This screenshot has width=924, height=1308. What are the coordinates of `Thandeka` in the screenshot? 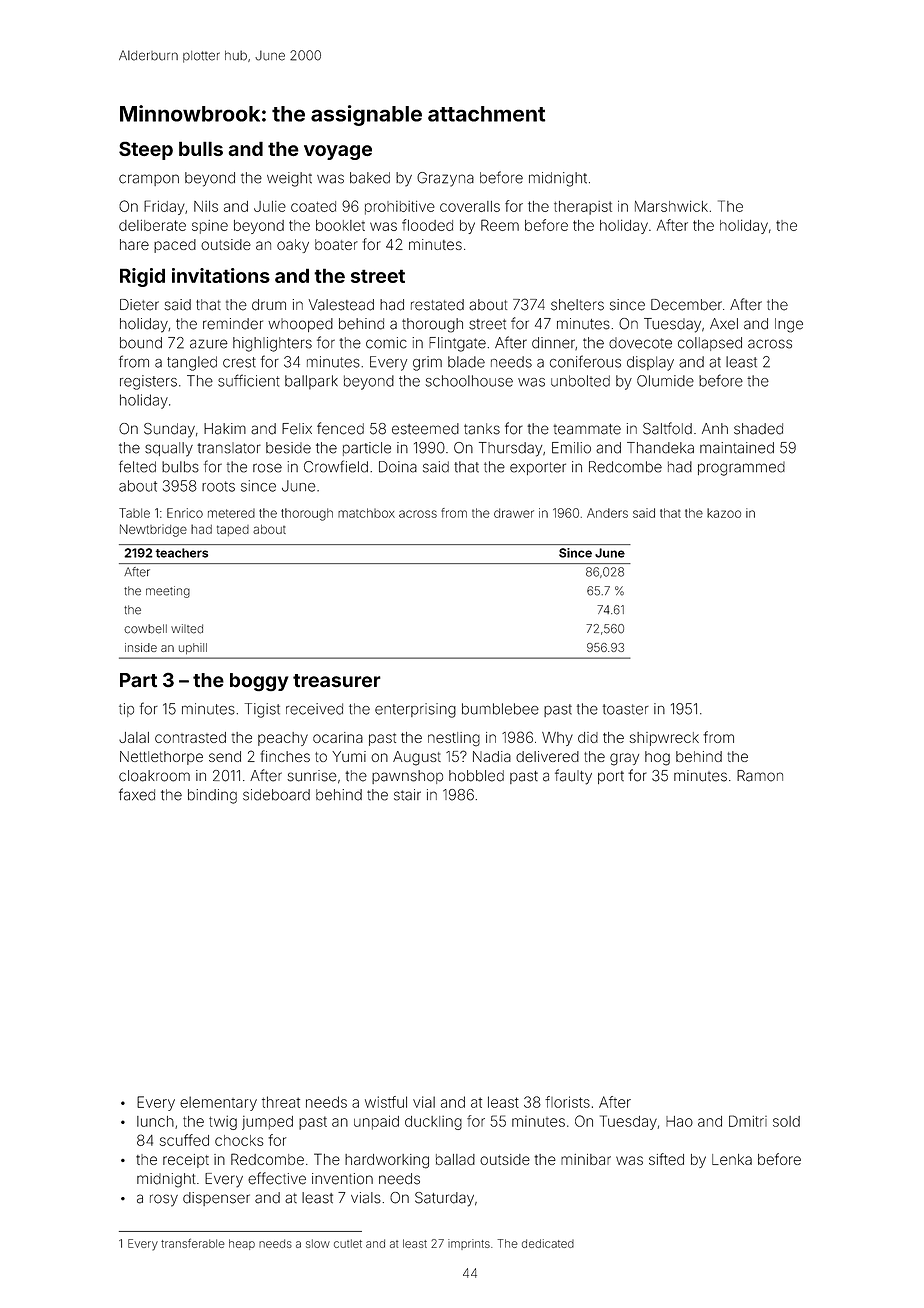 It's located at (660, 448).
